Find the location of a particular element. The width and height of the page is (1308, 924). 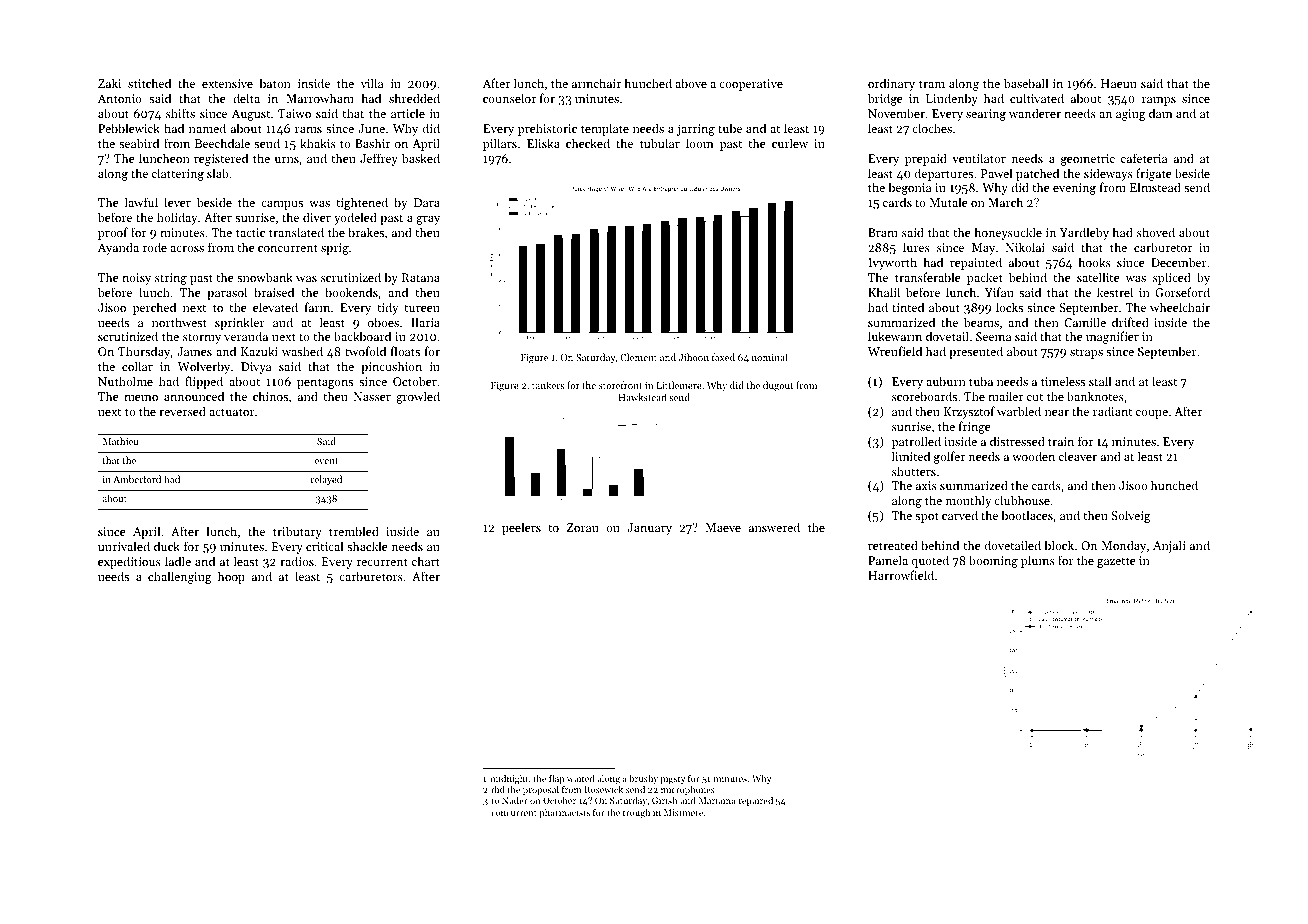

relayed is located at coordinates (326, 480).
